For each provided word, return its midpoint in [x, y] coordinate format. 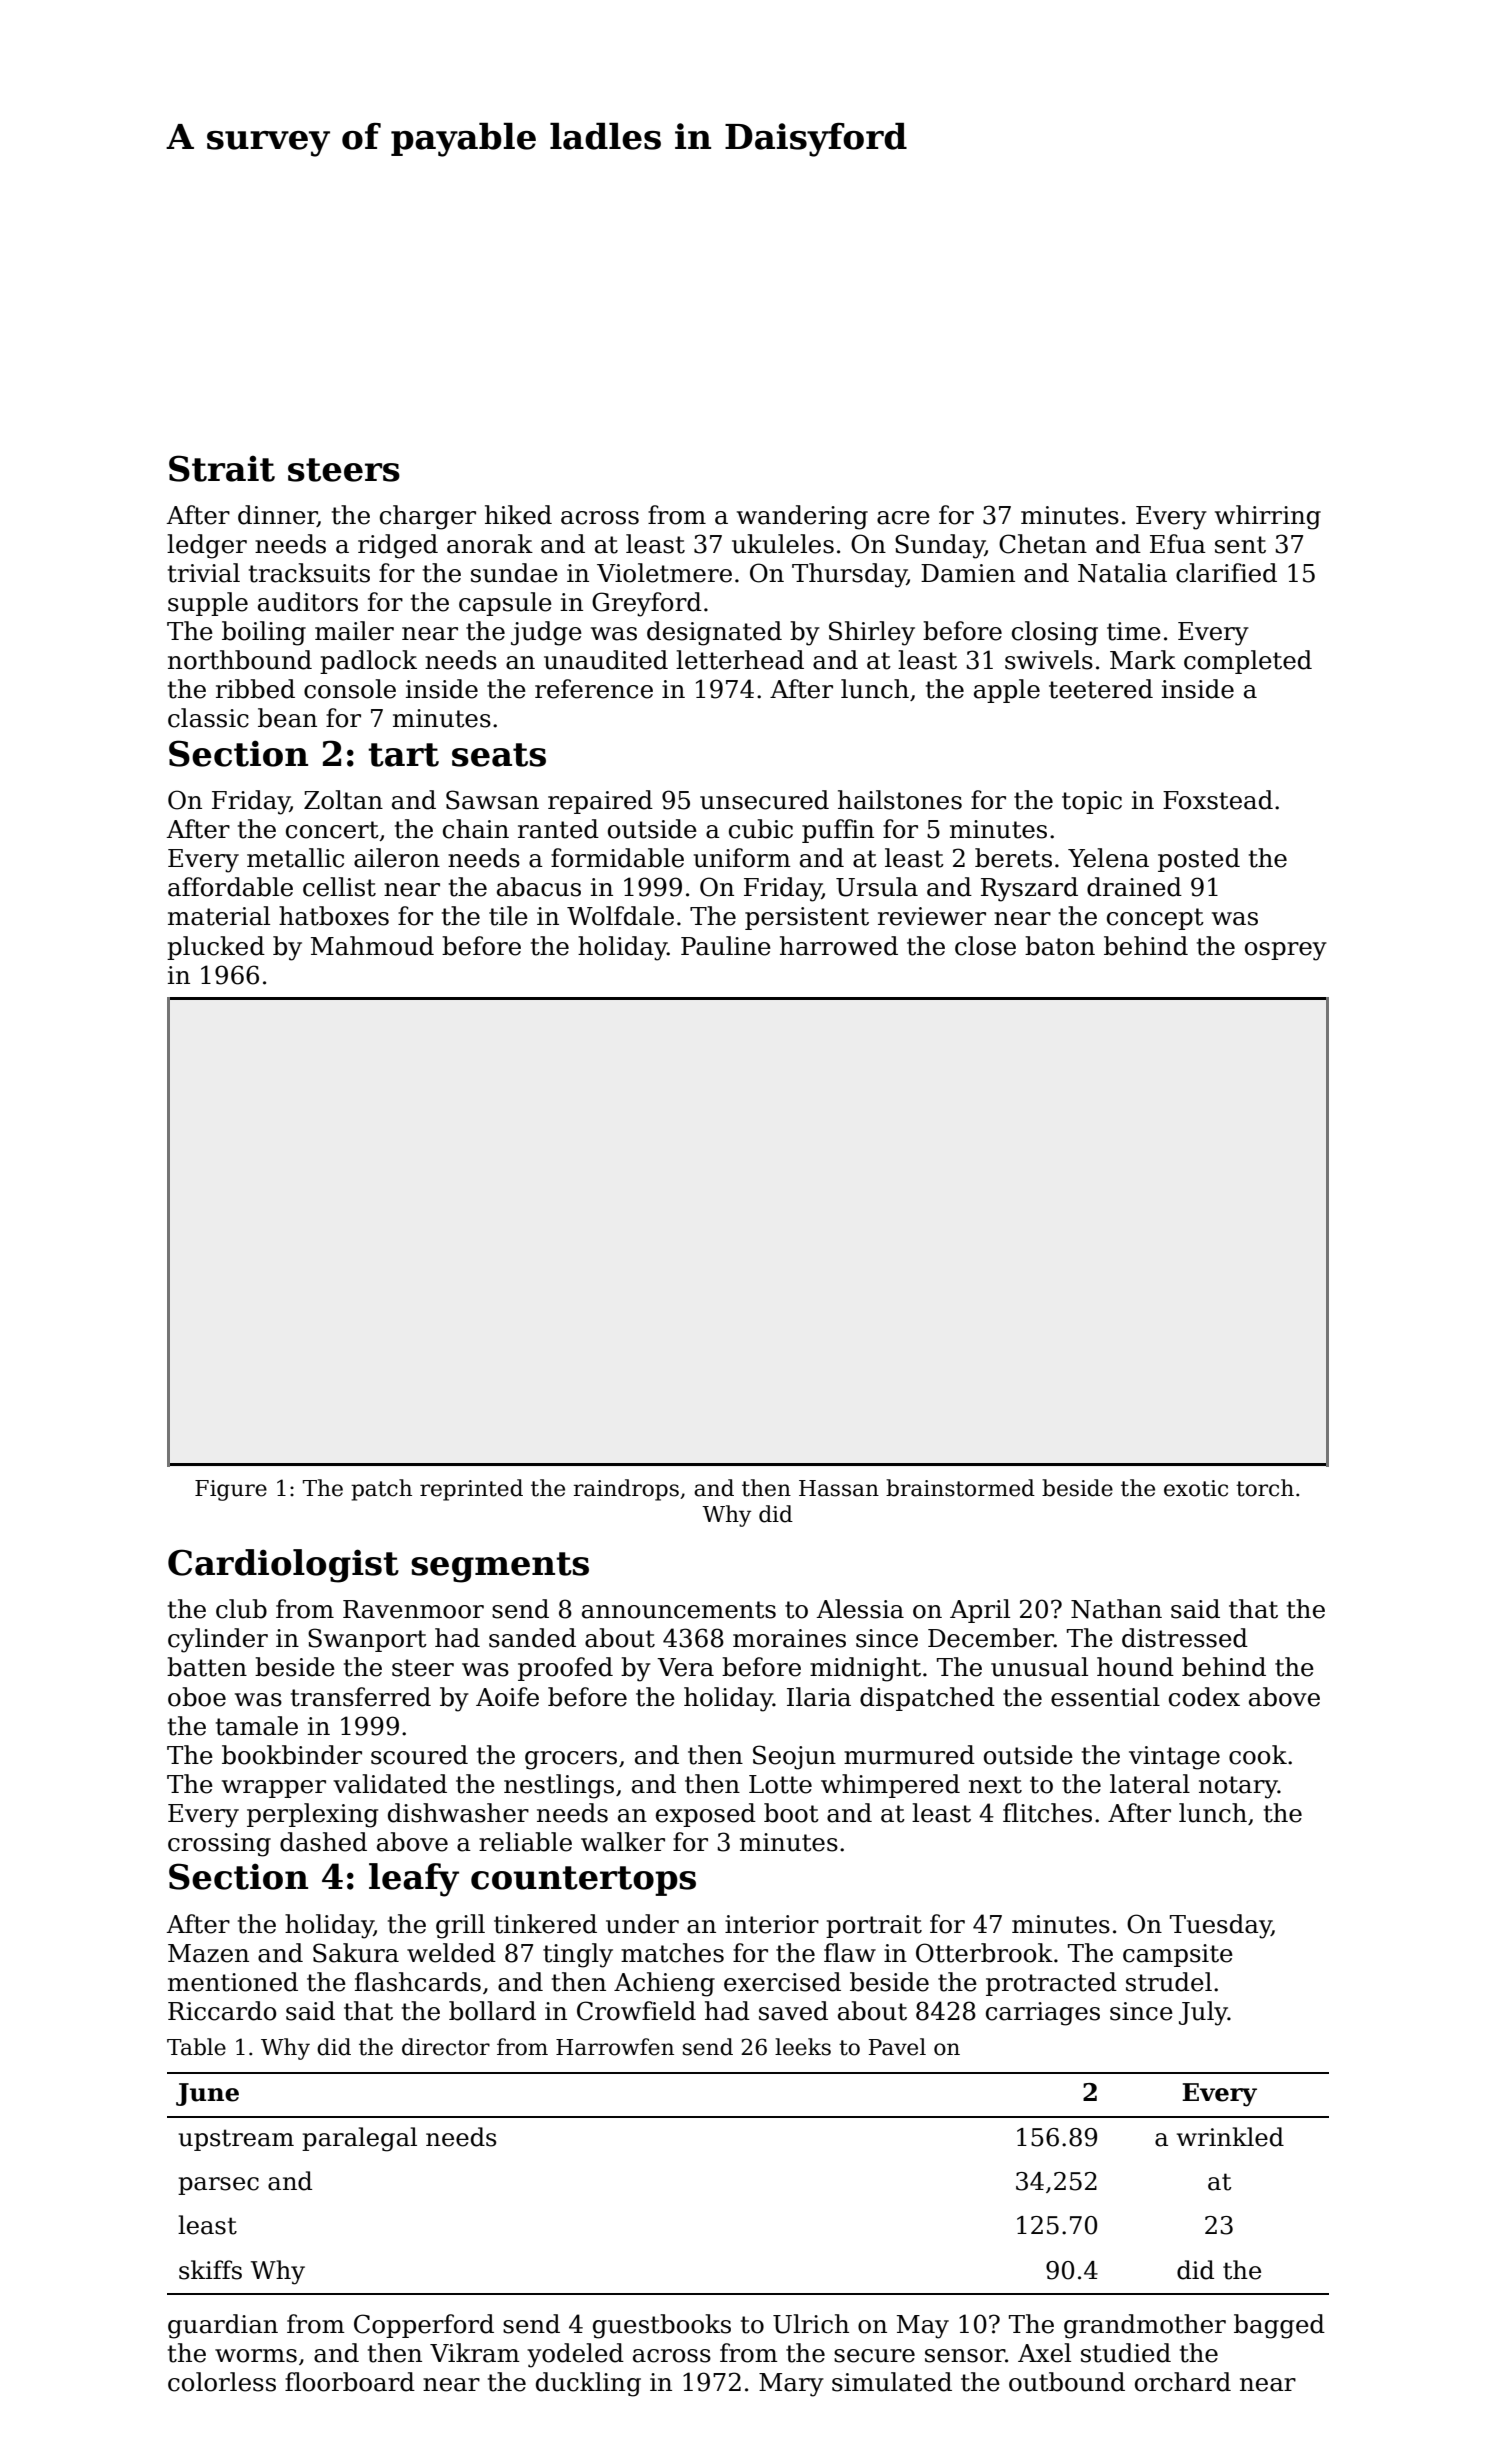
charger [428, 517]
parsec [218, 2186]
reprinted [471, 1490]
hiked [518, 515]
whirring [1268, 517]
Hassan [839, 1488]
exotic [1196, 1488]
